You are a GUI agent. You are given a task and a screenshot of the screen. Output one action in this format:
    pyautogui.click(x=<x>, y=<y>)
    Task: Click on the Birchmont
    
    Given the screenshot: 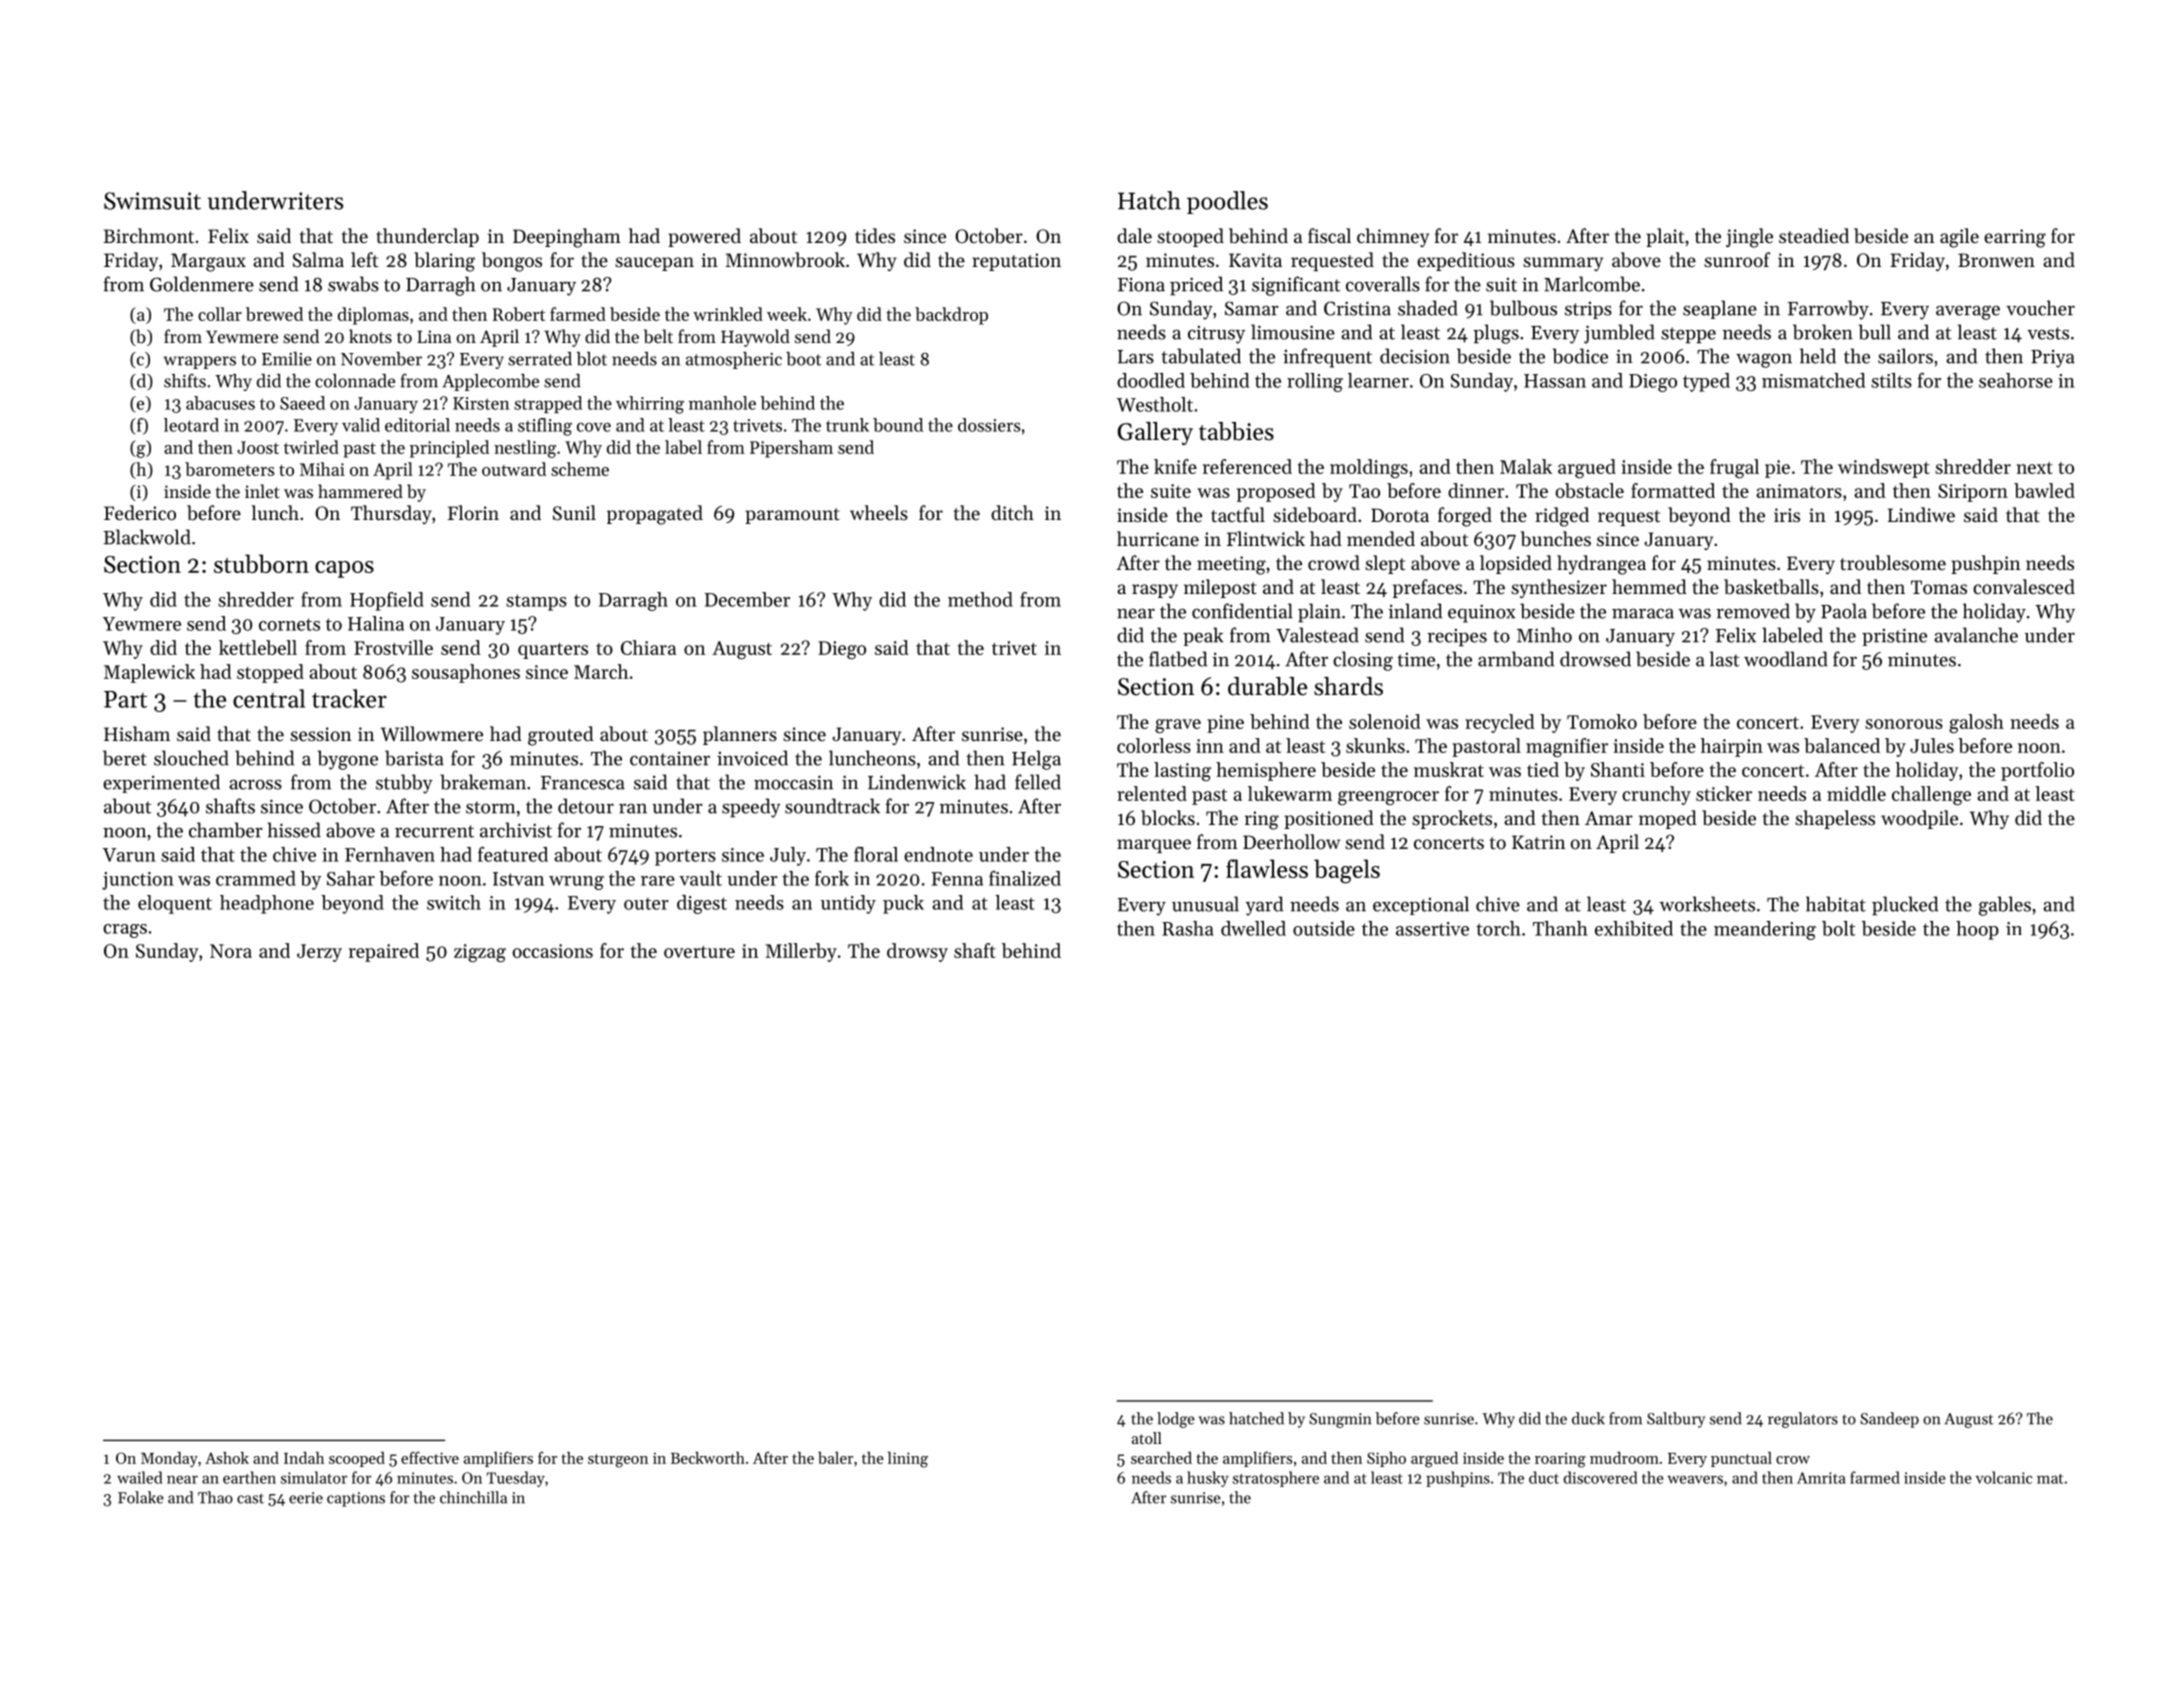 What is the action you would take?
    pyautogui.click(x=149, y=235)
